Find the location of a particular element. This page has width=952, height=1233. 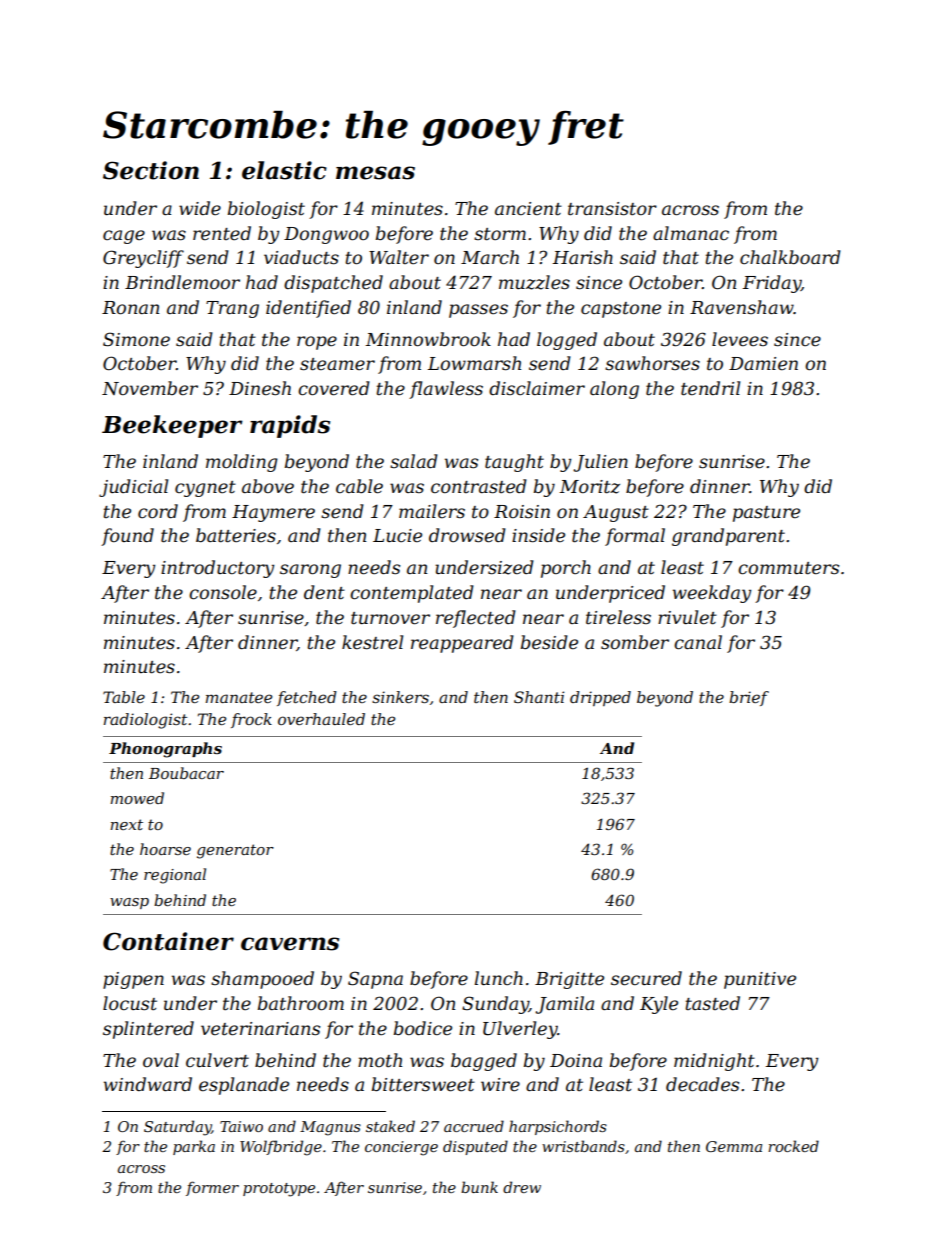

punitive is located at coordinates (760, 980).
